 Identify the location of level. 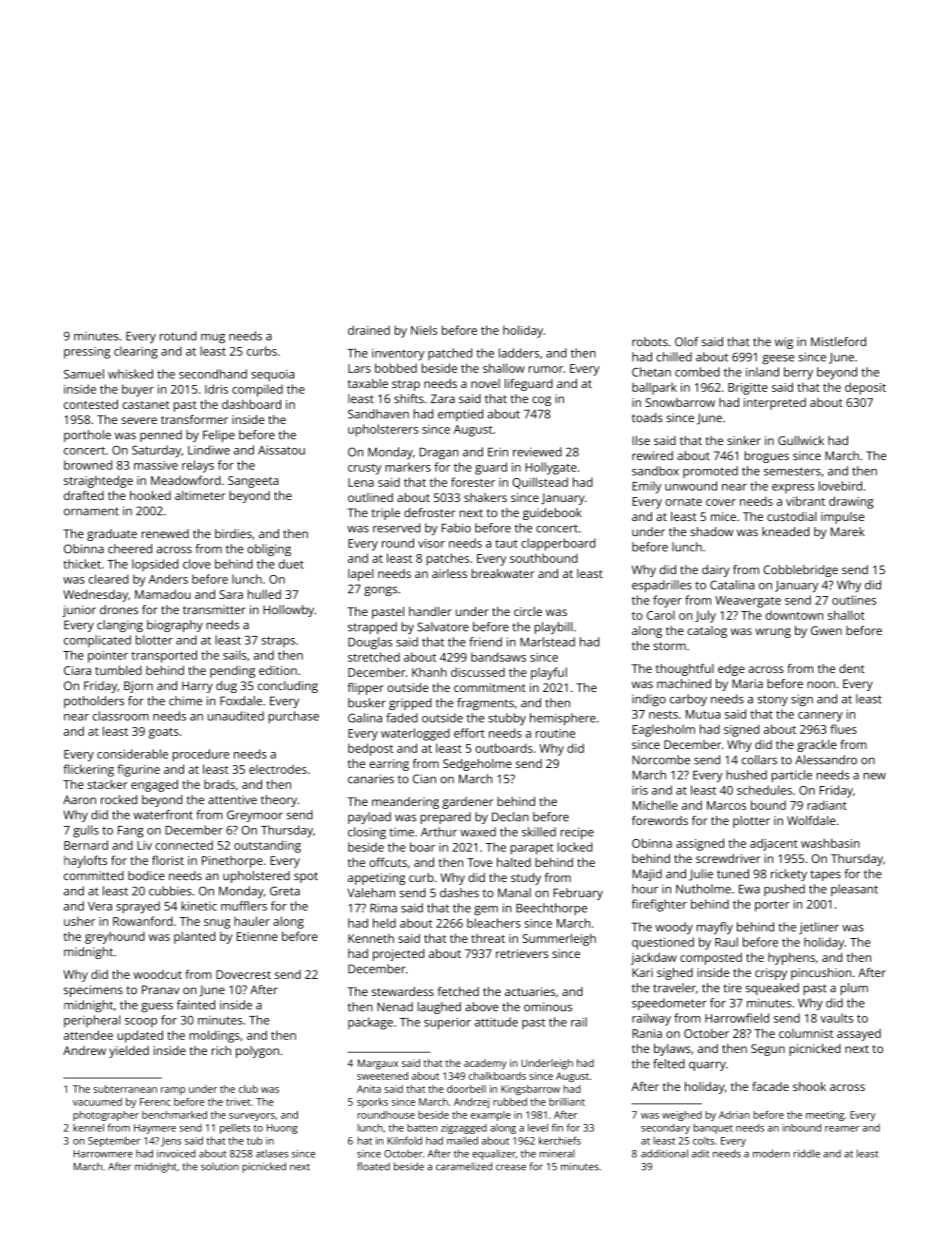
(538, 1128).
